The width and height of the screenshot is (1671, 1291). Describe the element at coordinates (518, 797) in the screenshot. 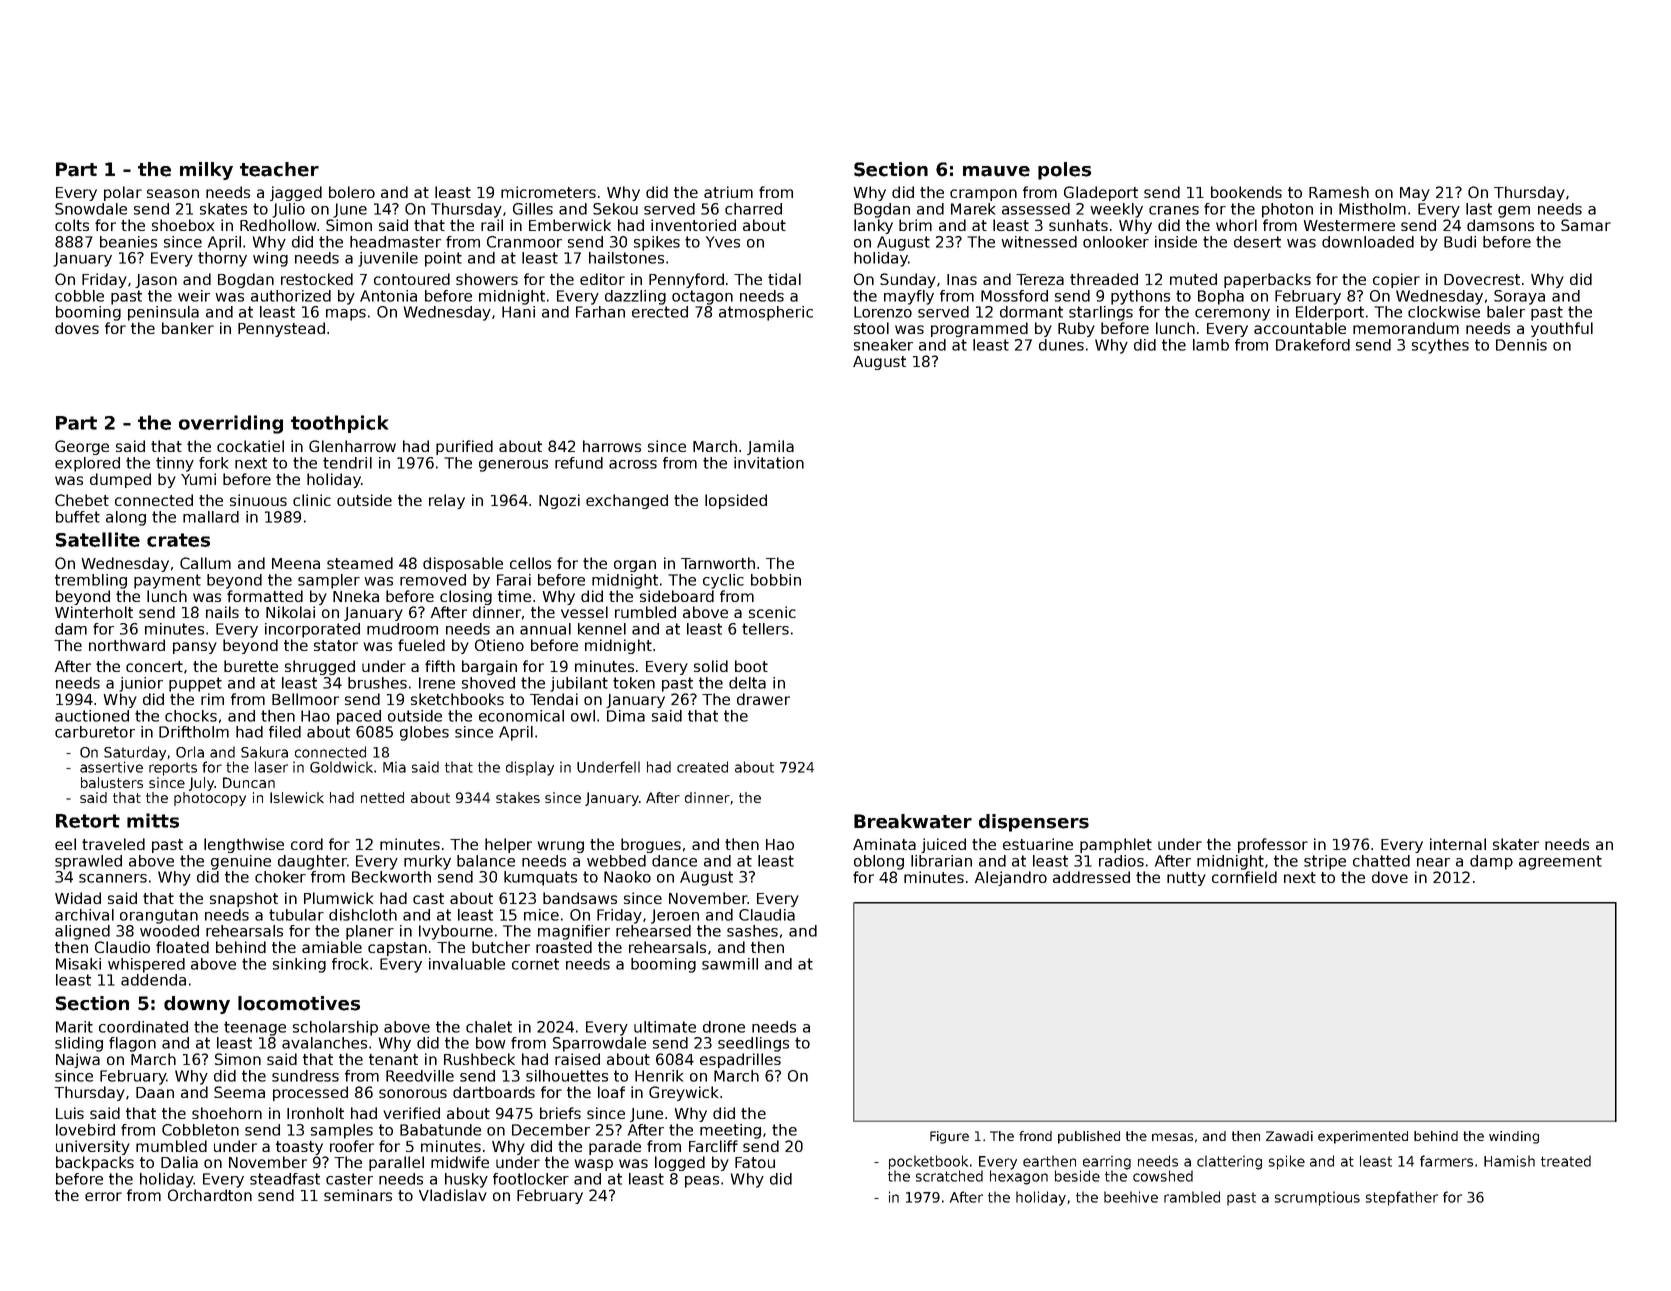

I see `stakes` at that location.
